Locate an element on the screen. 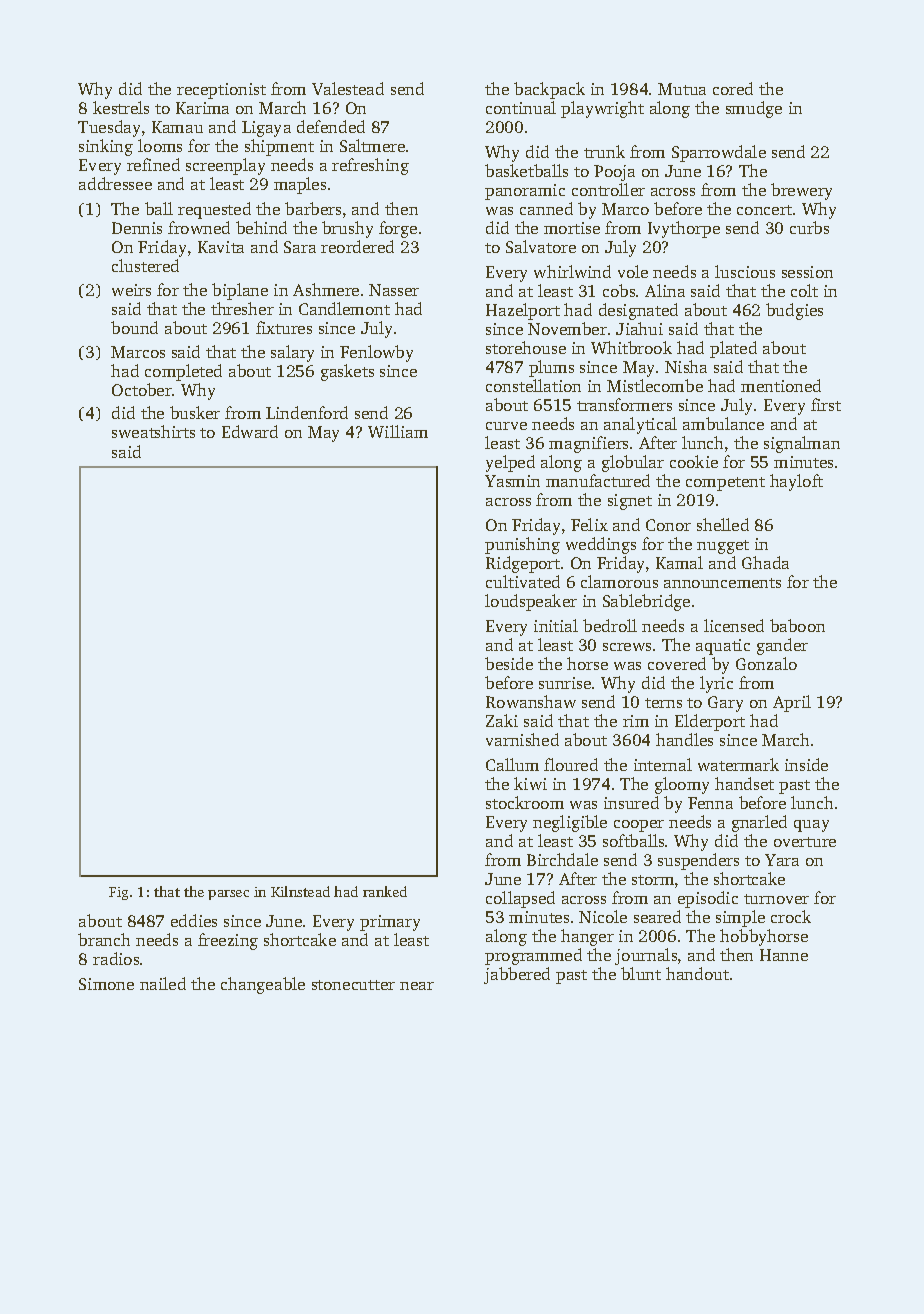 The height and width of the screenshot is (1314, 924). panoramic is located at coordinates (525, 192).
